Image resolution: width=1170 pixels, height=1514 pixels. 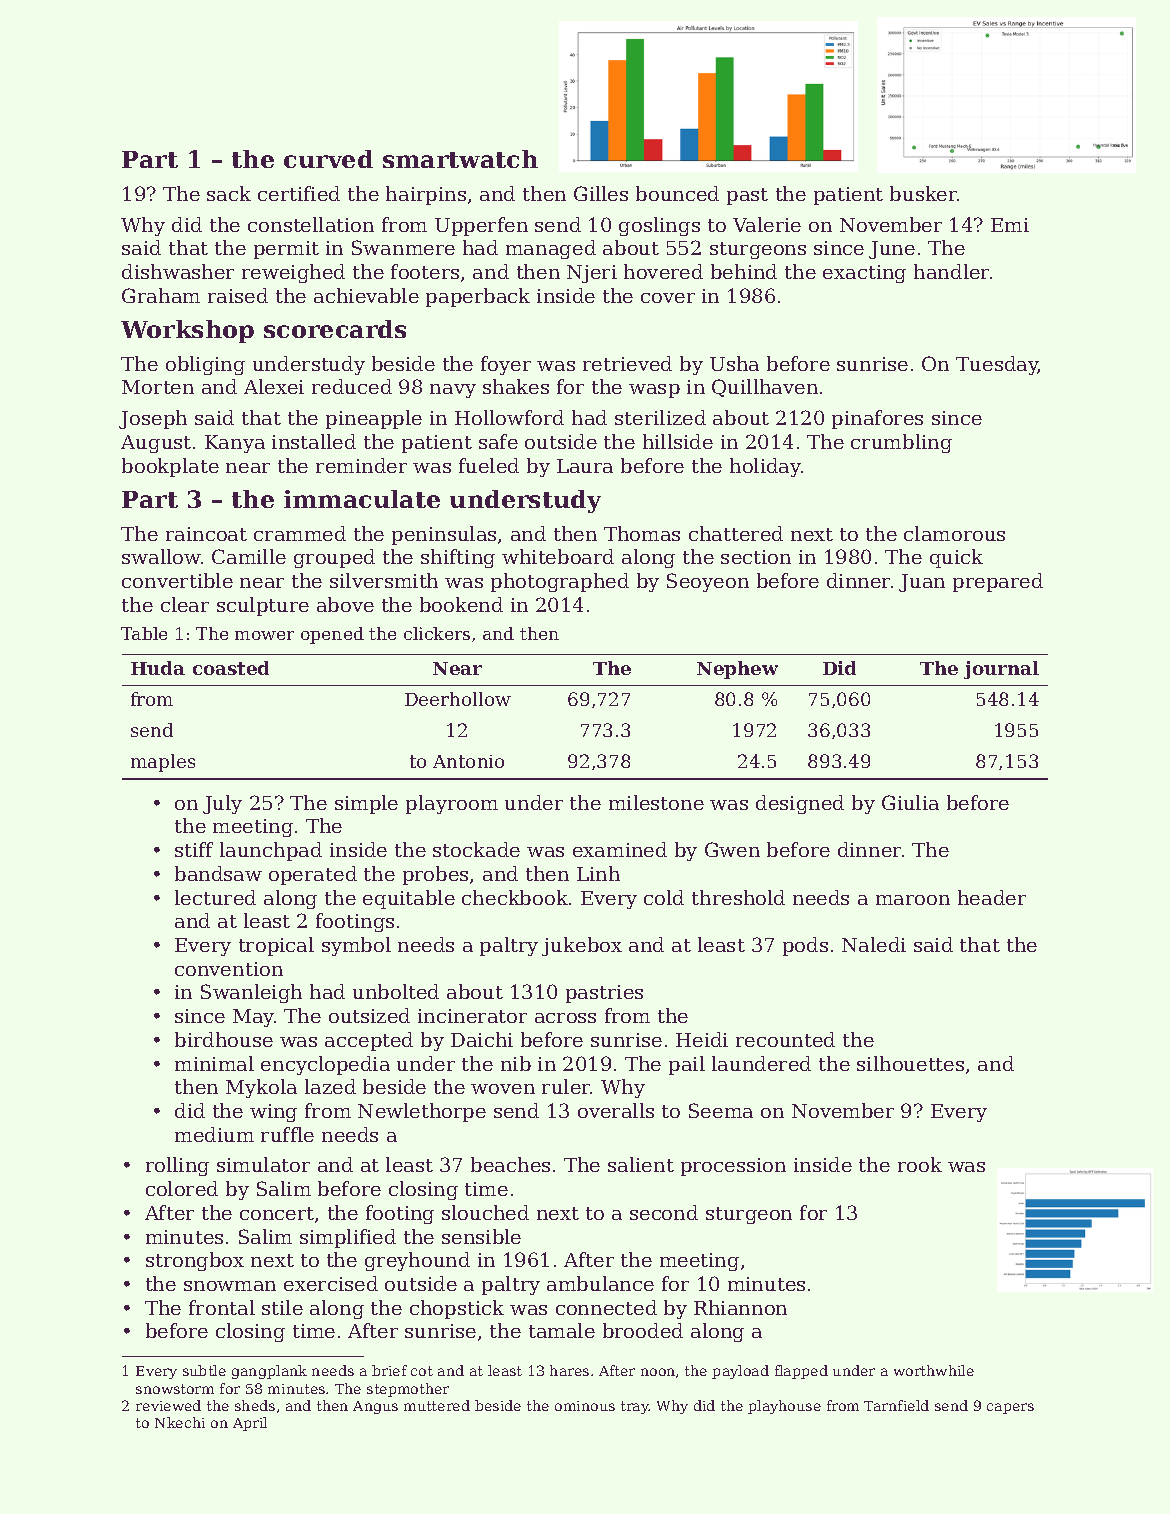 What do you see at coordinates (924, 193) in the image?
I see `busker` at bounding box center [924, 193].
